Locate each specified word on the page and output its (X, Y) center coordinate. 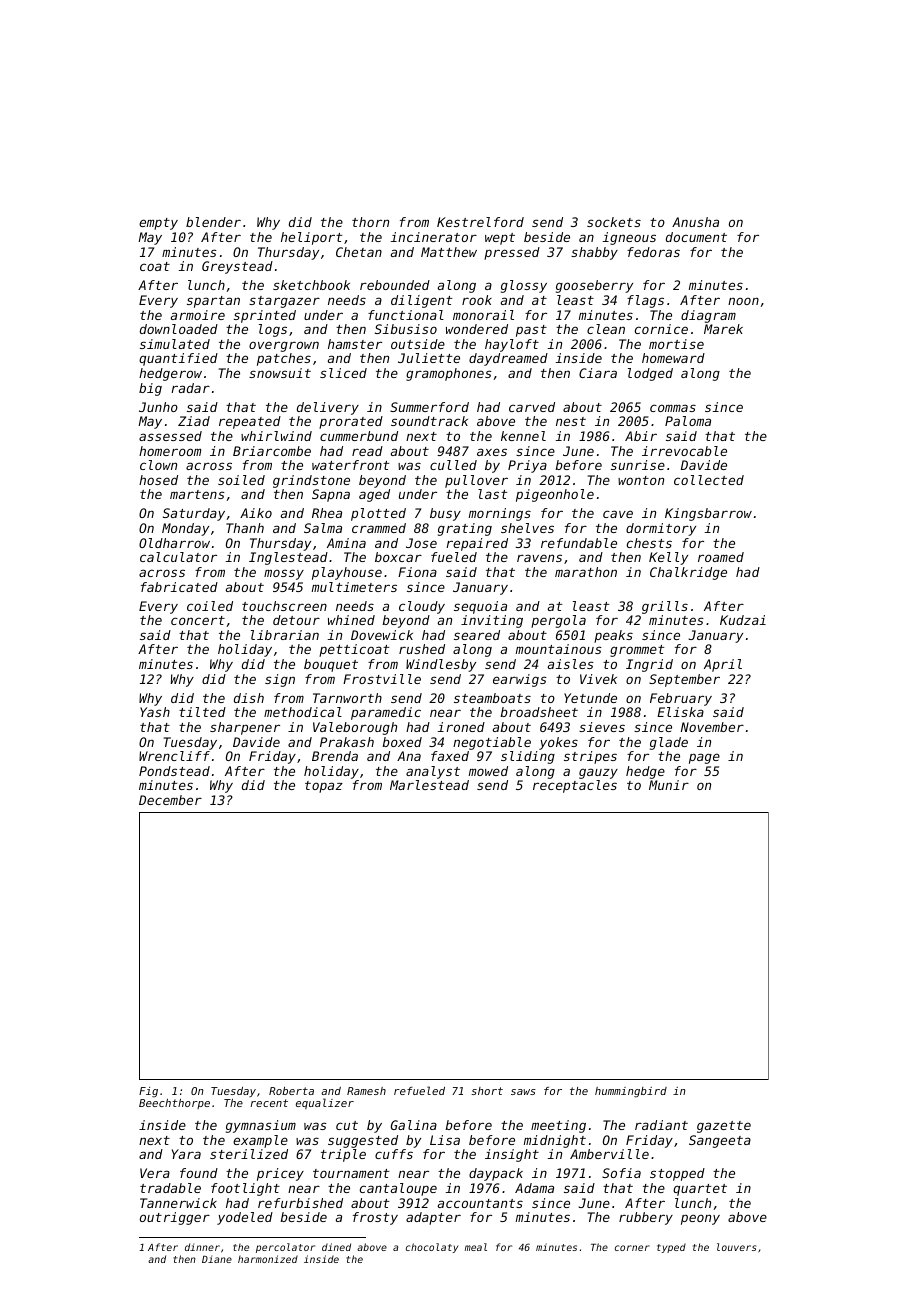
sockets (614, 222)
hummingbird (631, 1092)
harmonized (268, 1259)
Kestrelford (480, 222)
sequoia (480, 607)
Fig (148, 1092)
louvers (736, 1247)
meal (476, 1247)
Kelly (668, 558)
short (487, 1091)
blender (213, 222)
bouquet (331, 665)
